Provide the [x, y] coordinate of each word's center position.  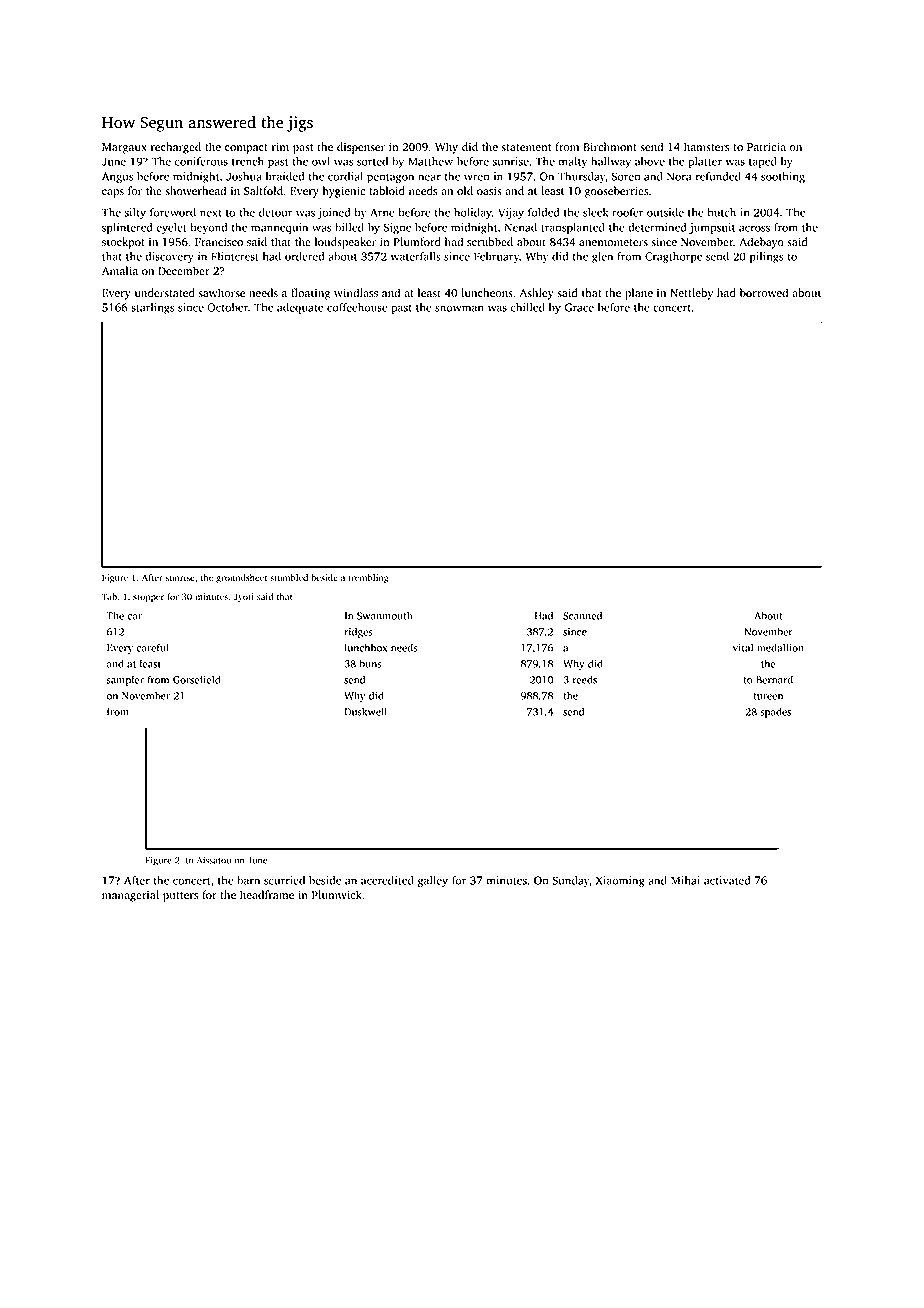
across [754, 228]
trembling [368, 578]
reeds [585, 679]
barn [248, 880]
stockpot [123, 243]
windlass [356, 293]
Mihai [685, 880]
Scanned [582, 615]
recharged [176, 148]
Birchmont [610, 147]
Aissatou [213, 860]
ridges [358, 632]
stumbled [289, 577]
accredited [387, 880]
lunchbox [366, 647]
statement [526, 148]
